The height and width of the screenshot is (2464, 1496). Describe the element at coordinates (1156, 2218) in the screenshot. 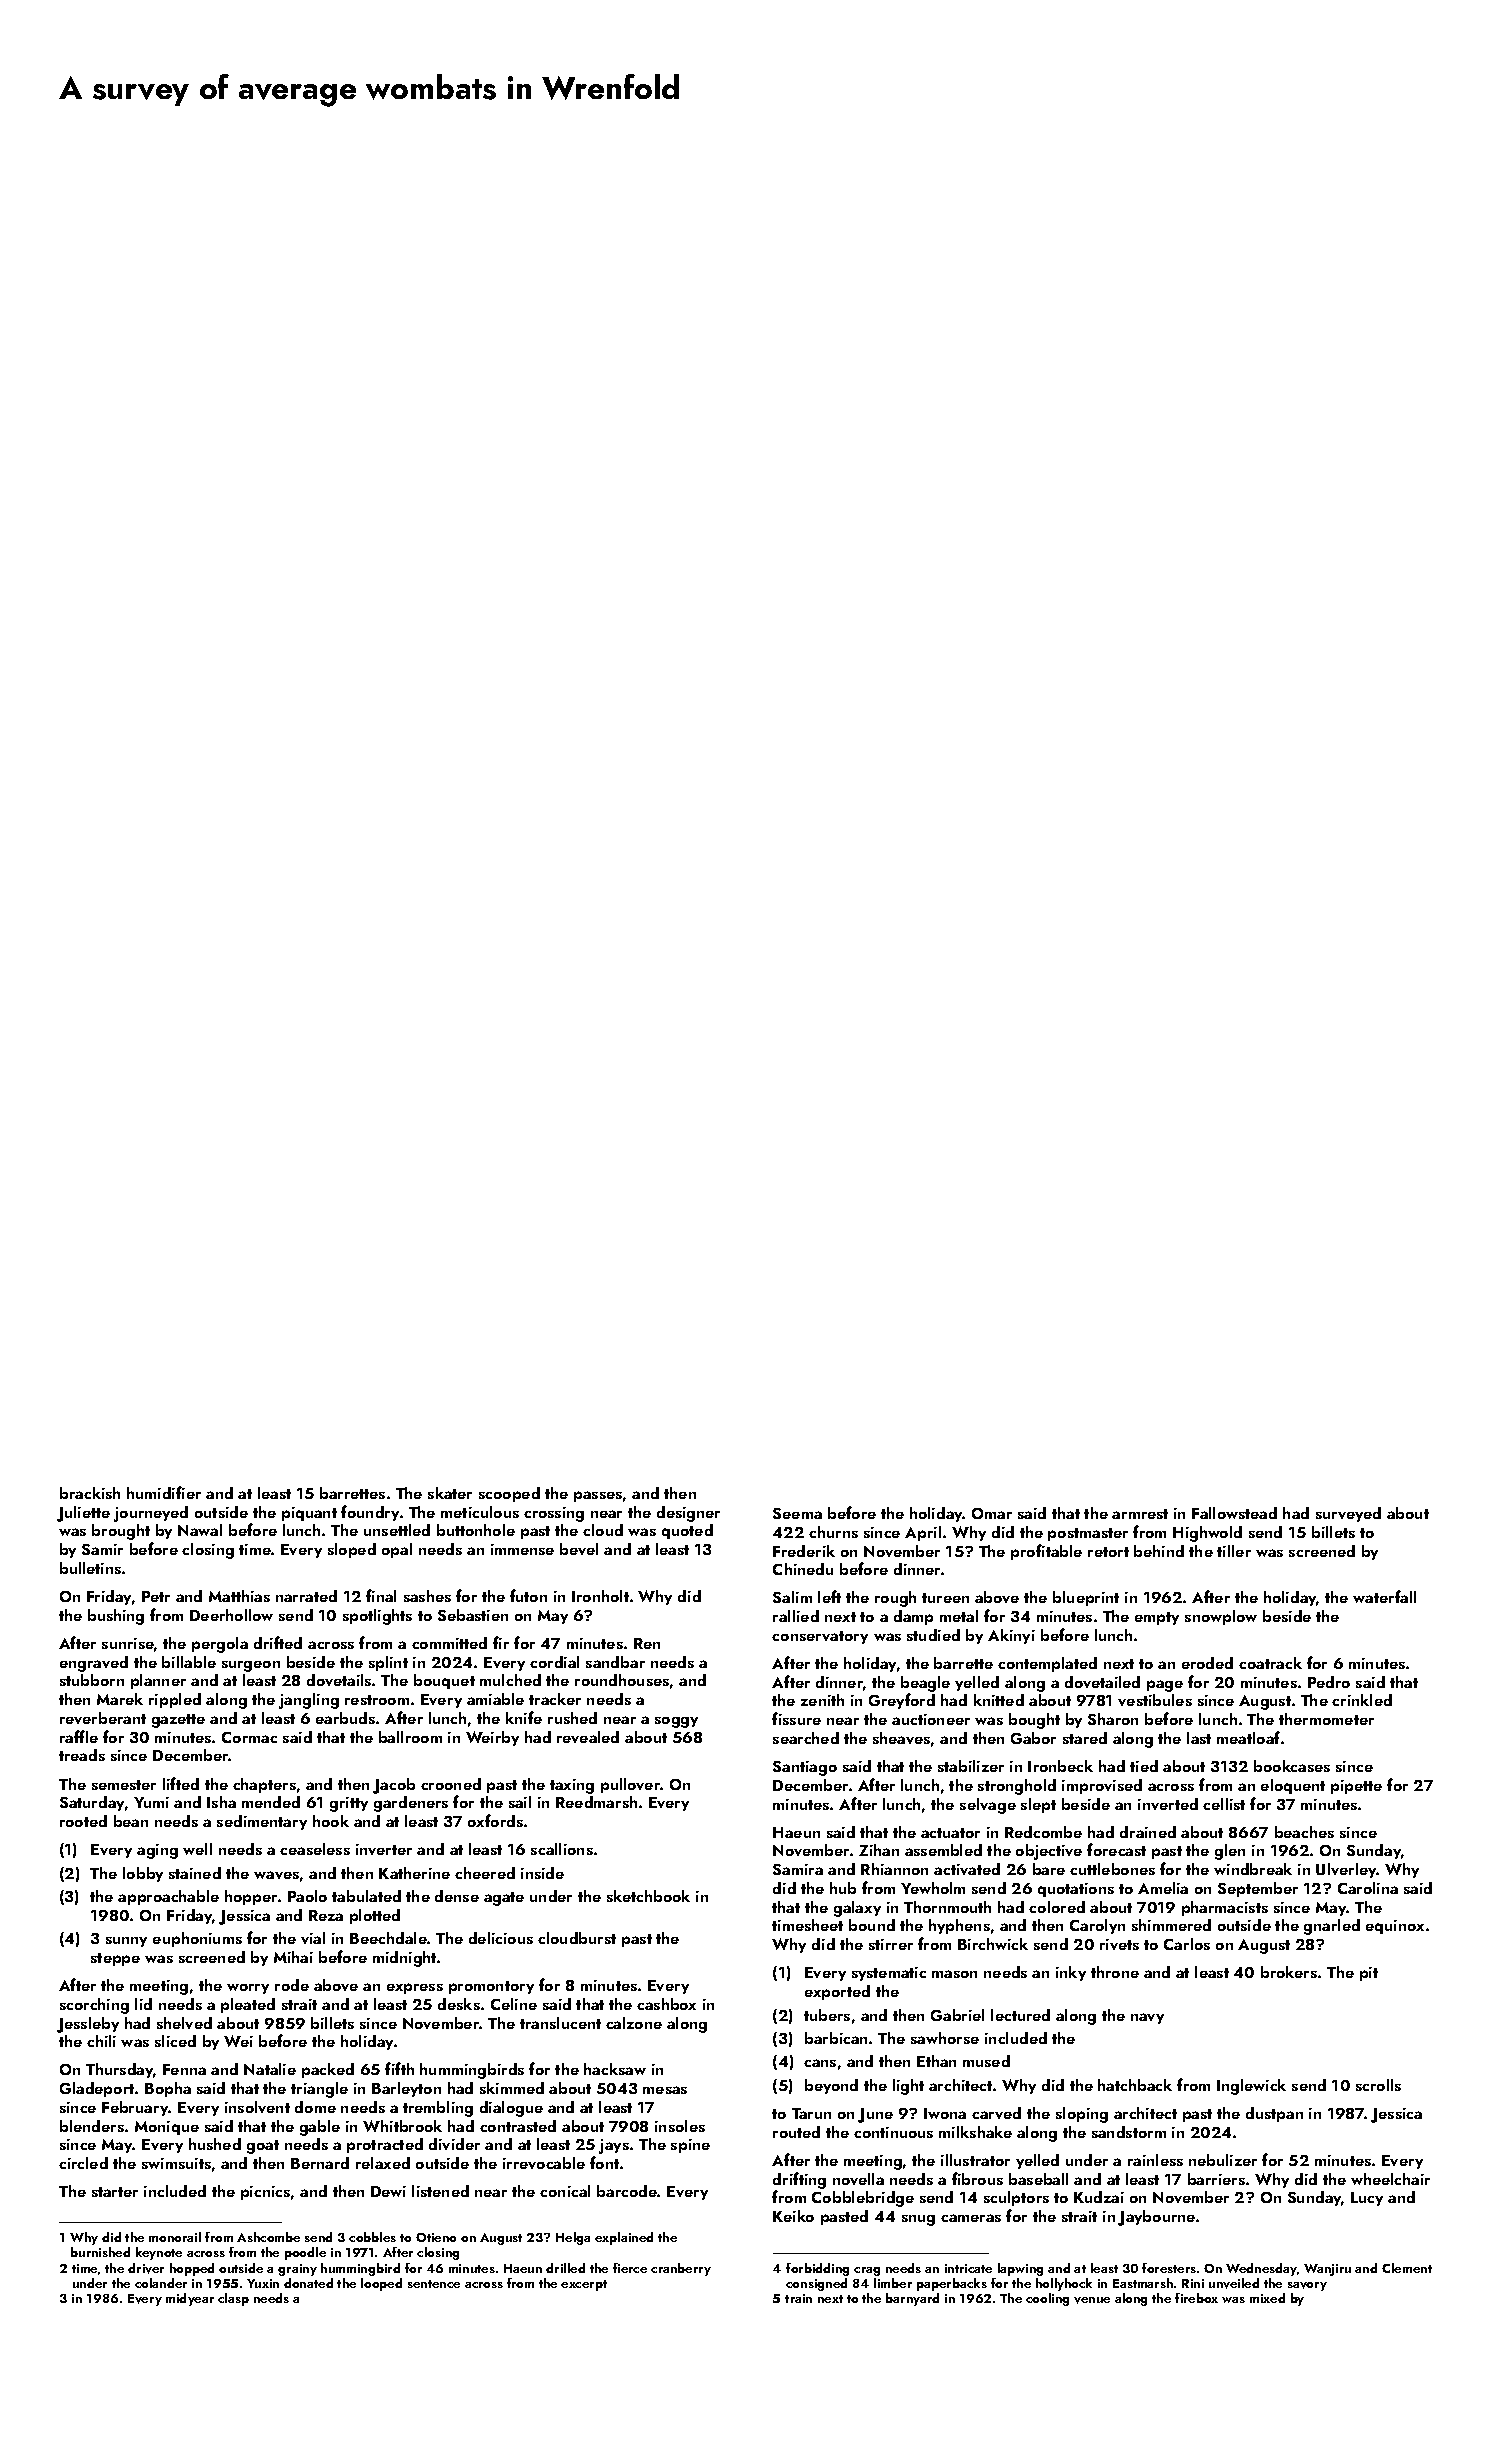

I see `Jaybourne` at that location.
